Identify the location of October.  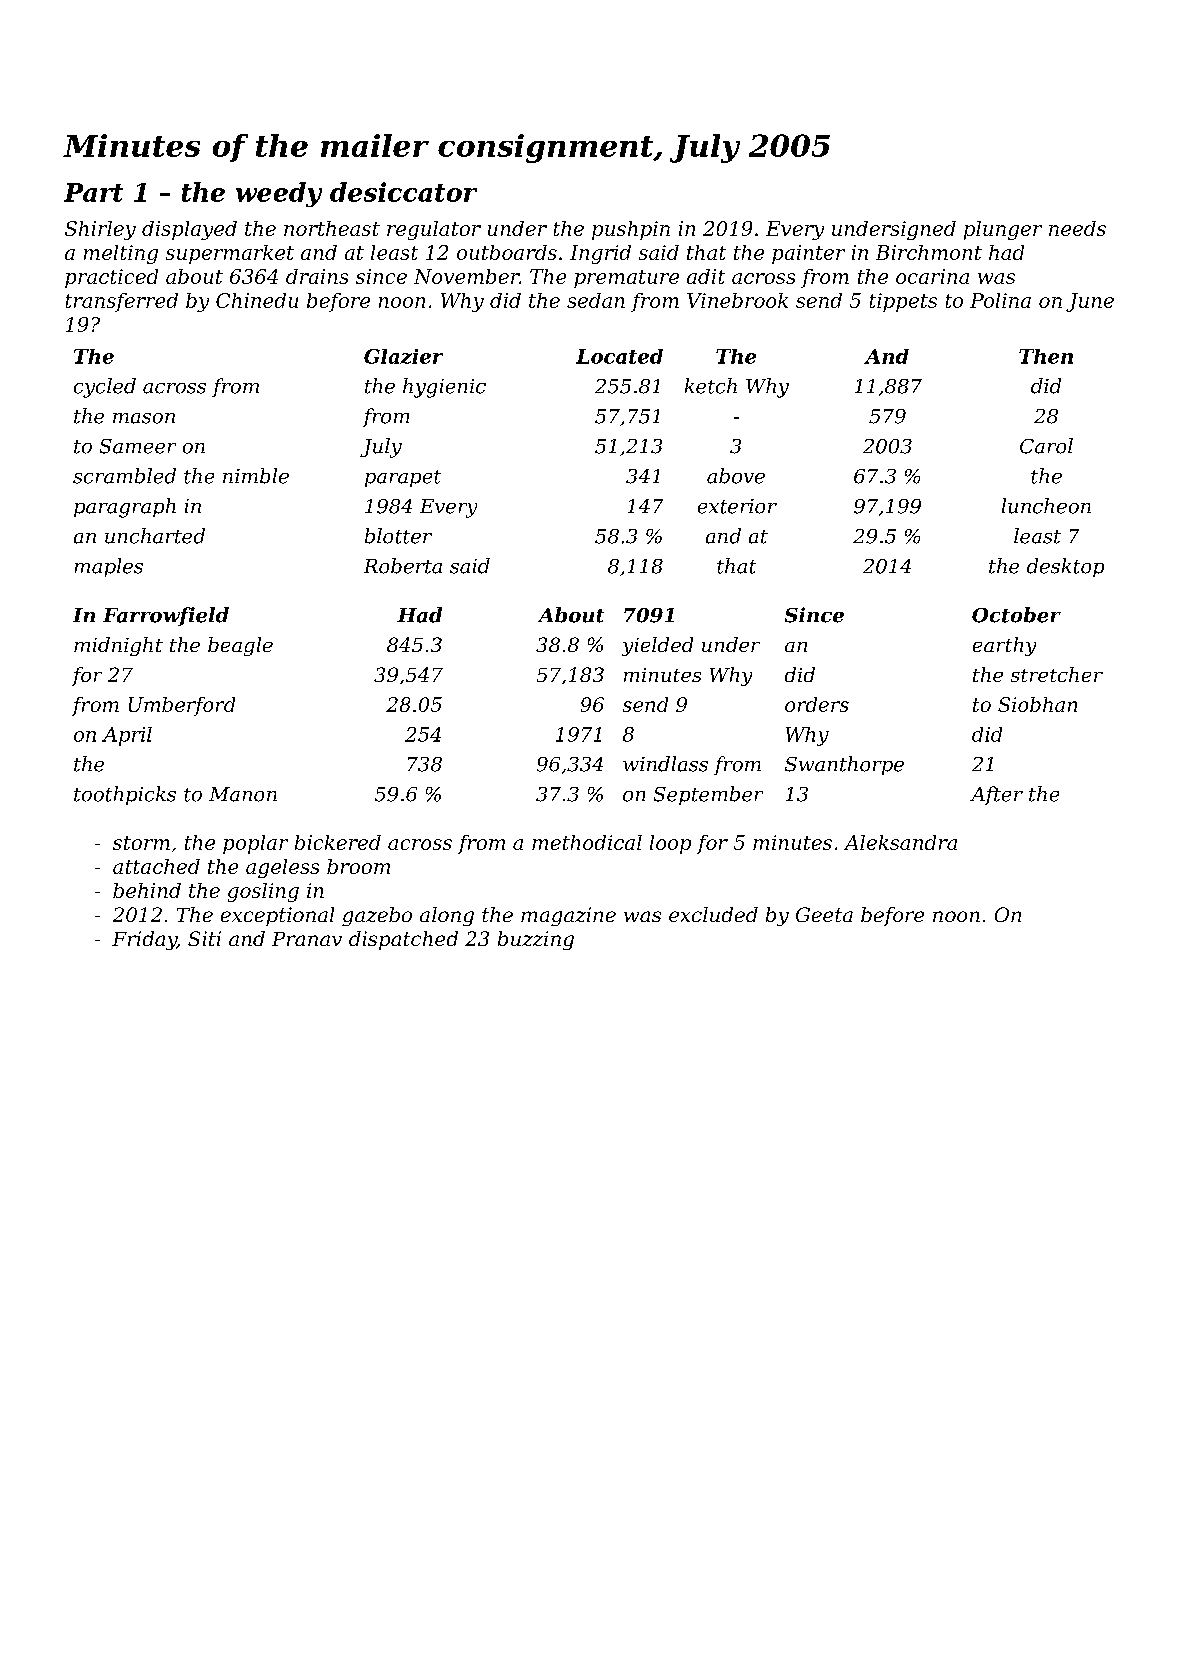
(1016, 615).
